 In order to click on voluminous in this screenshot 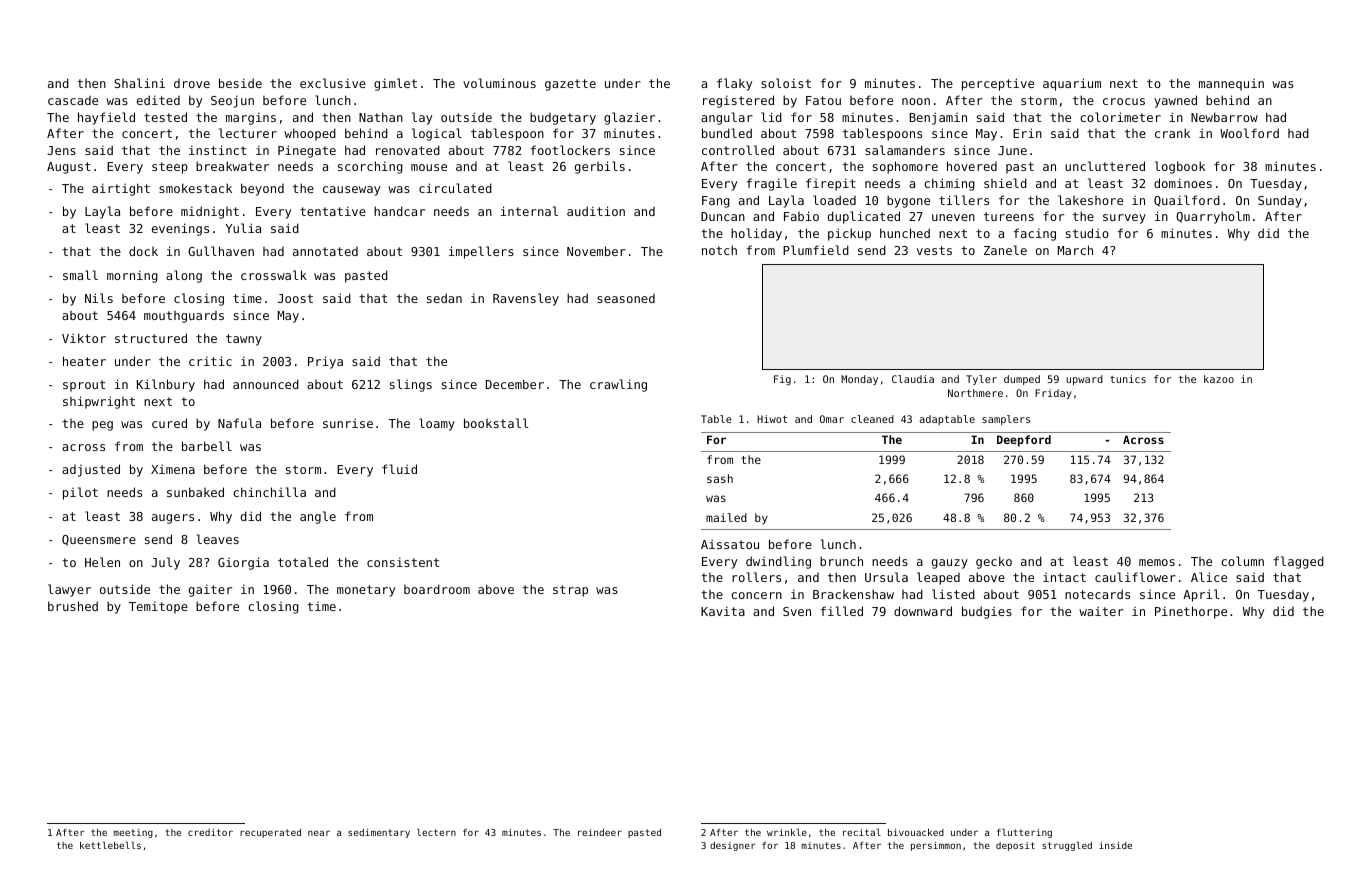, I will do `click(499, 83)`.
